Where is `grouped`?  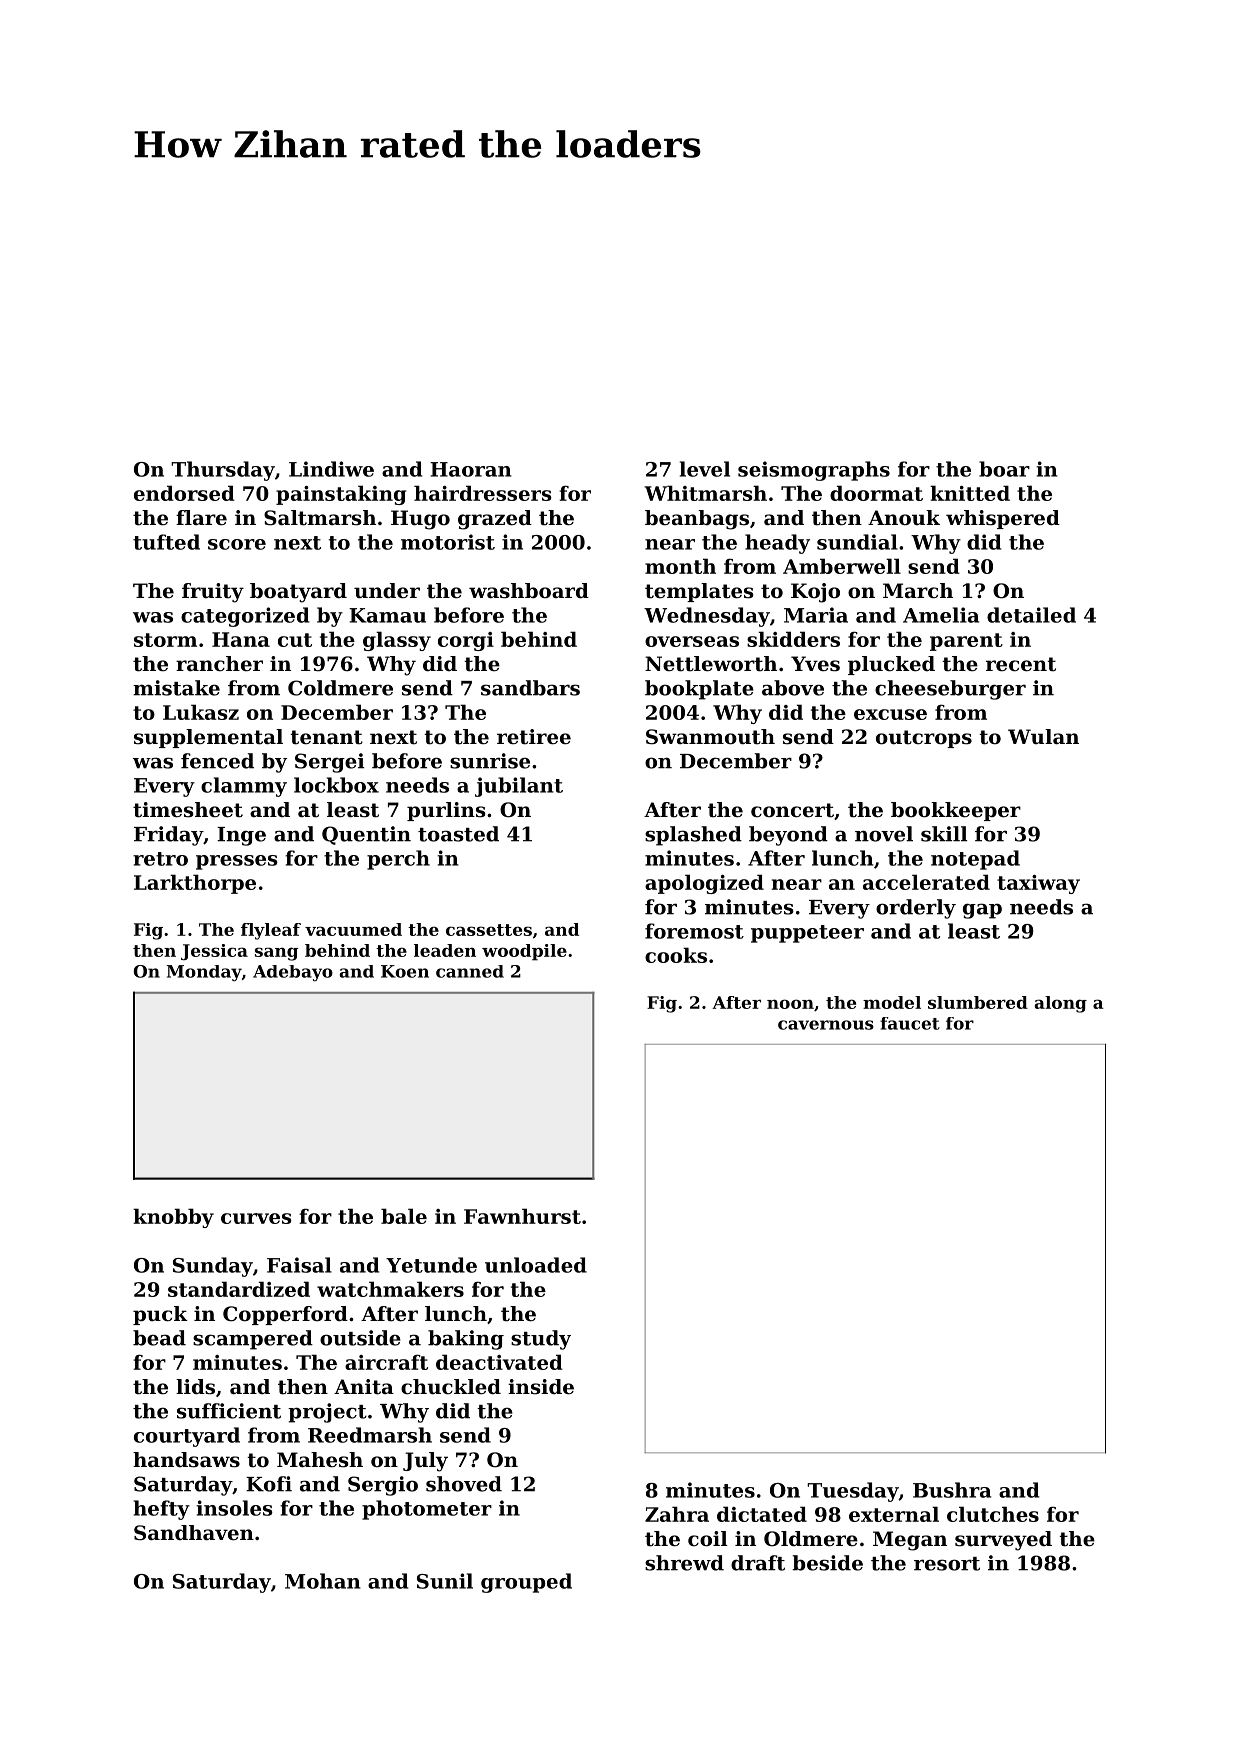
grouped is located at coordinates (526, 1583).
